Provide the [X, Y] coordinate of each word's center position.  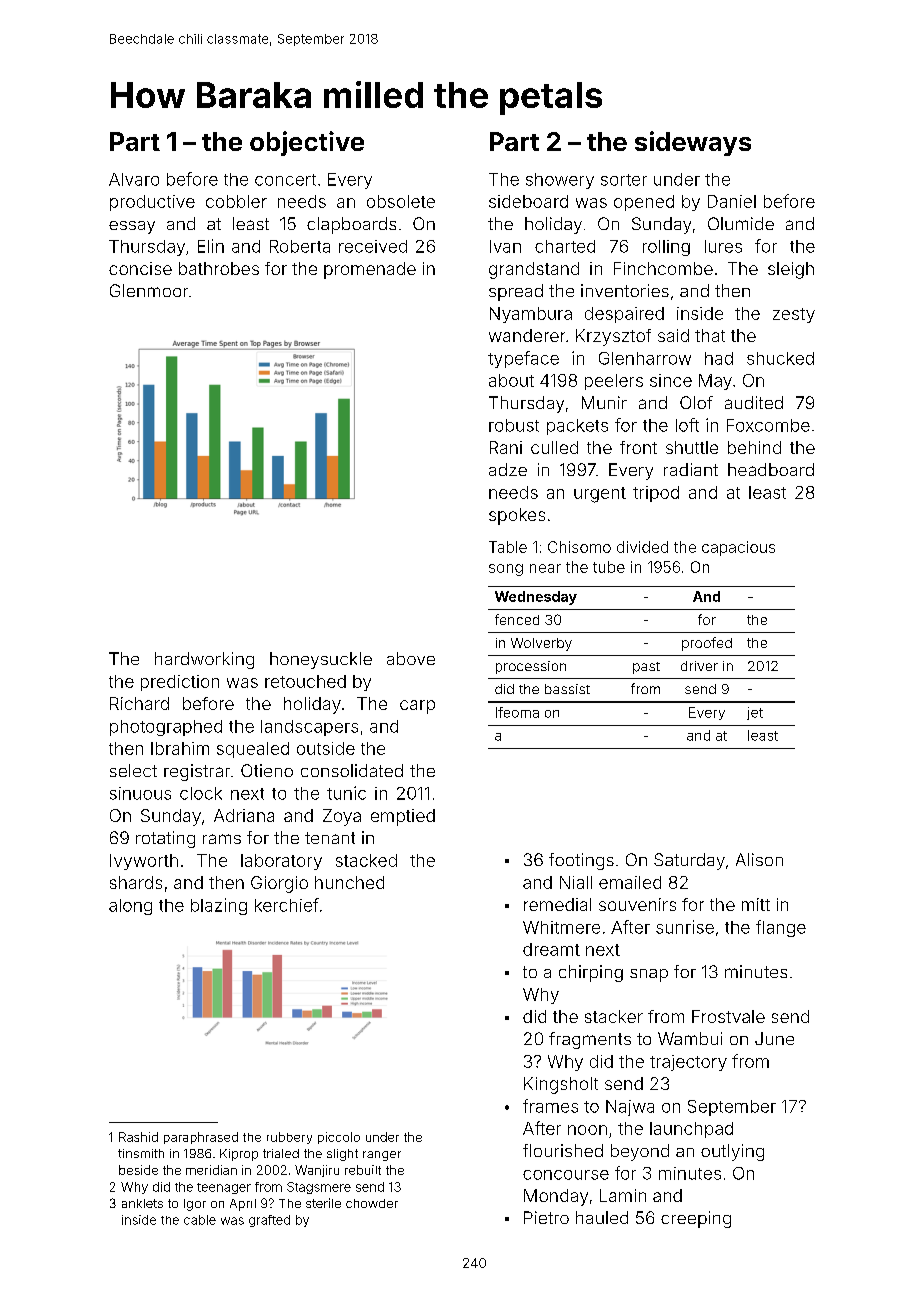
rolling [666, 248]
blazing [219, 906]
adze [508, 469]
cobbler [236, 201]
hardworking [204, 660]
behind [754, 447]
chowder [372, 1203]
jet [755, 713]
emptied [403, 817]
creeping [696, 1219]
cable [200, 1220]
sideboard [528, 201]
